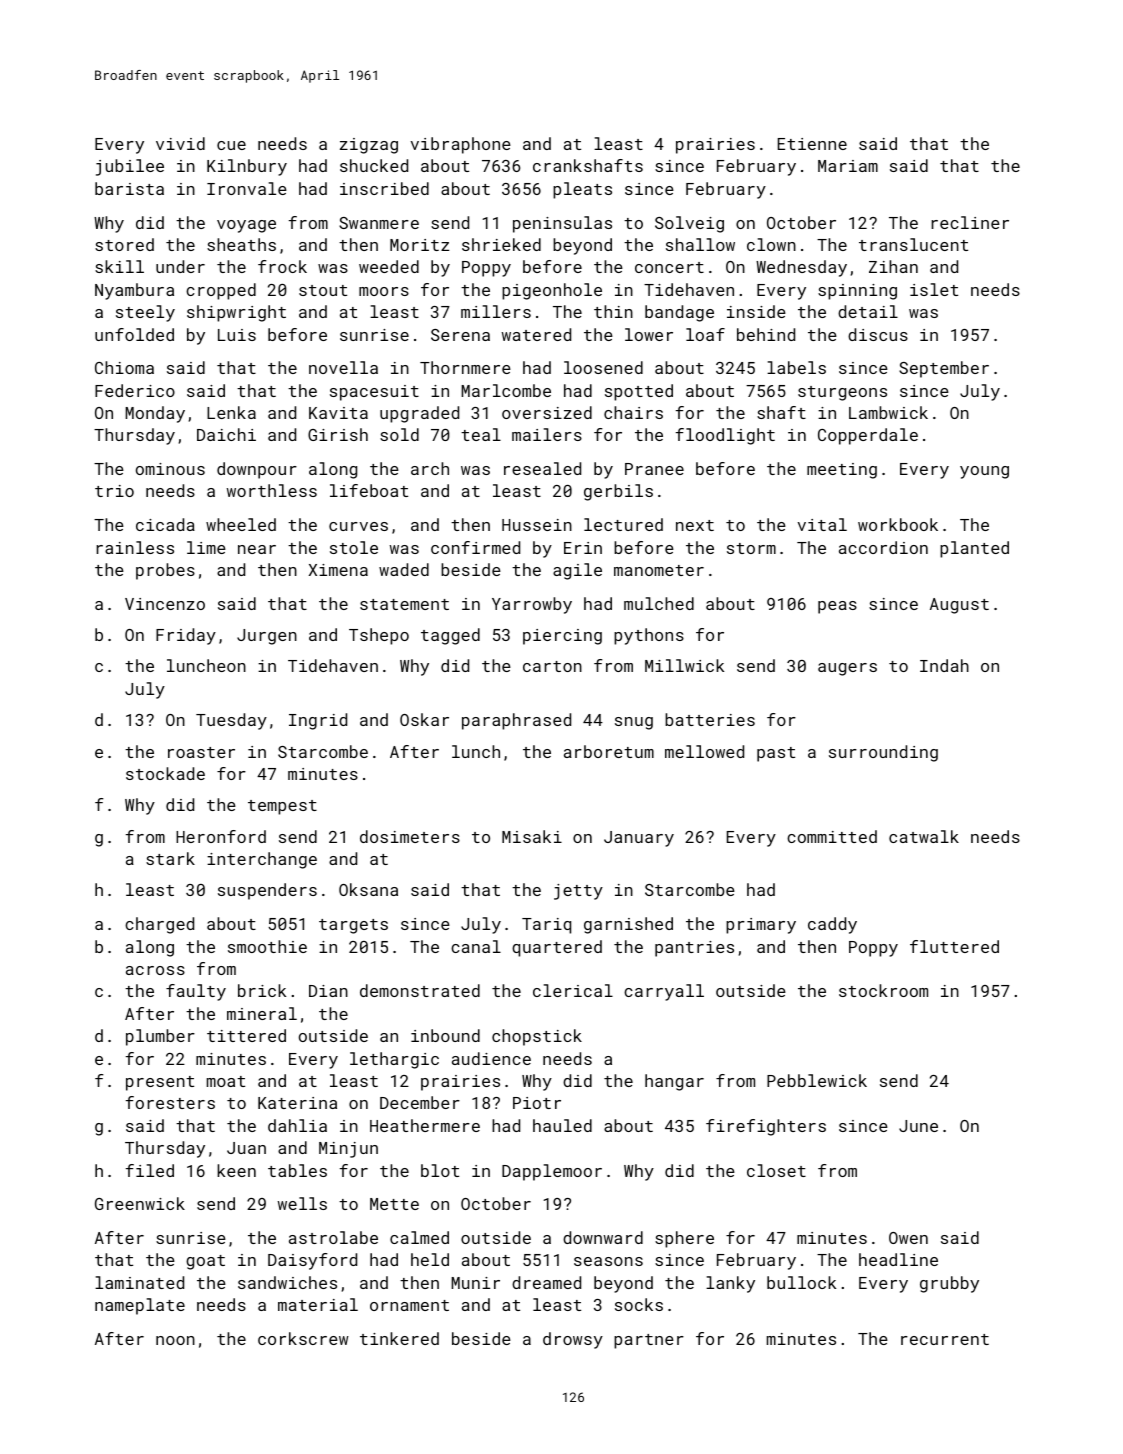 The width and height of the document is (1123, 1454). Describe the element at coordinates (165, 524) in the document. I see `cicada` at that location.
